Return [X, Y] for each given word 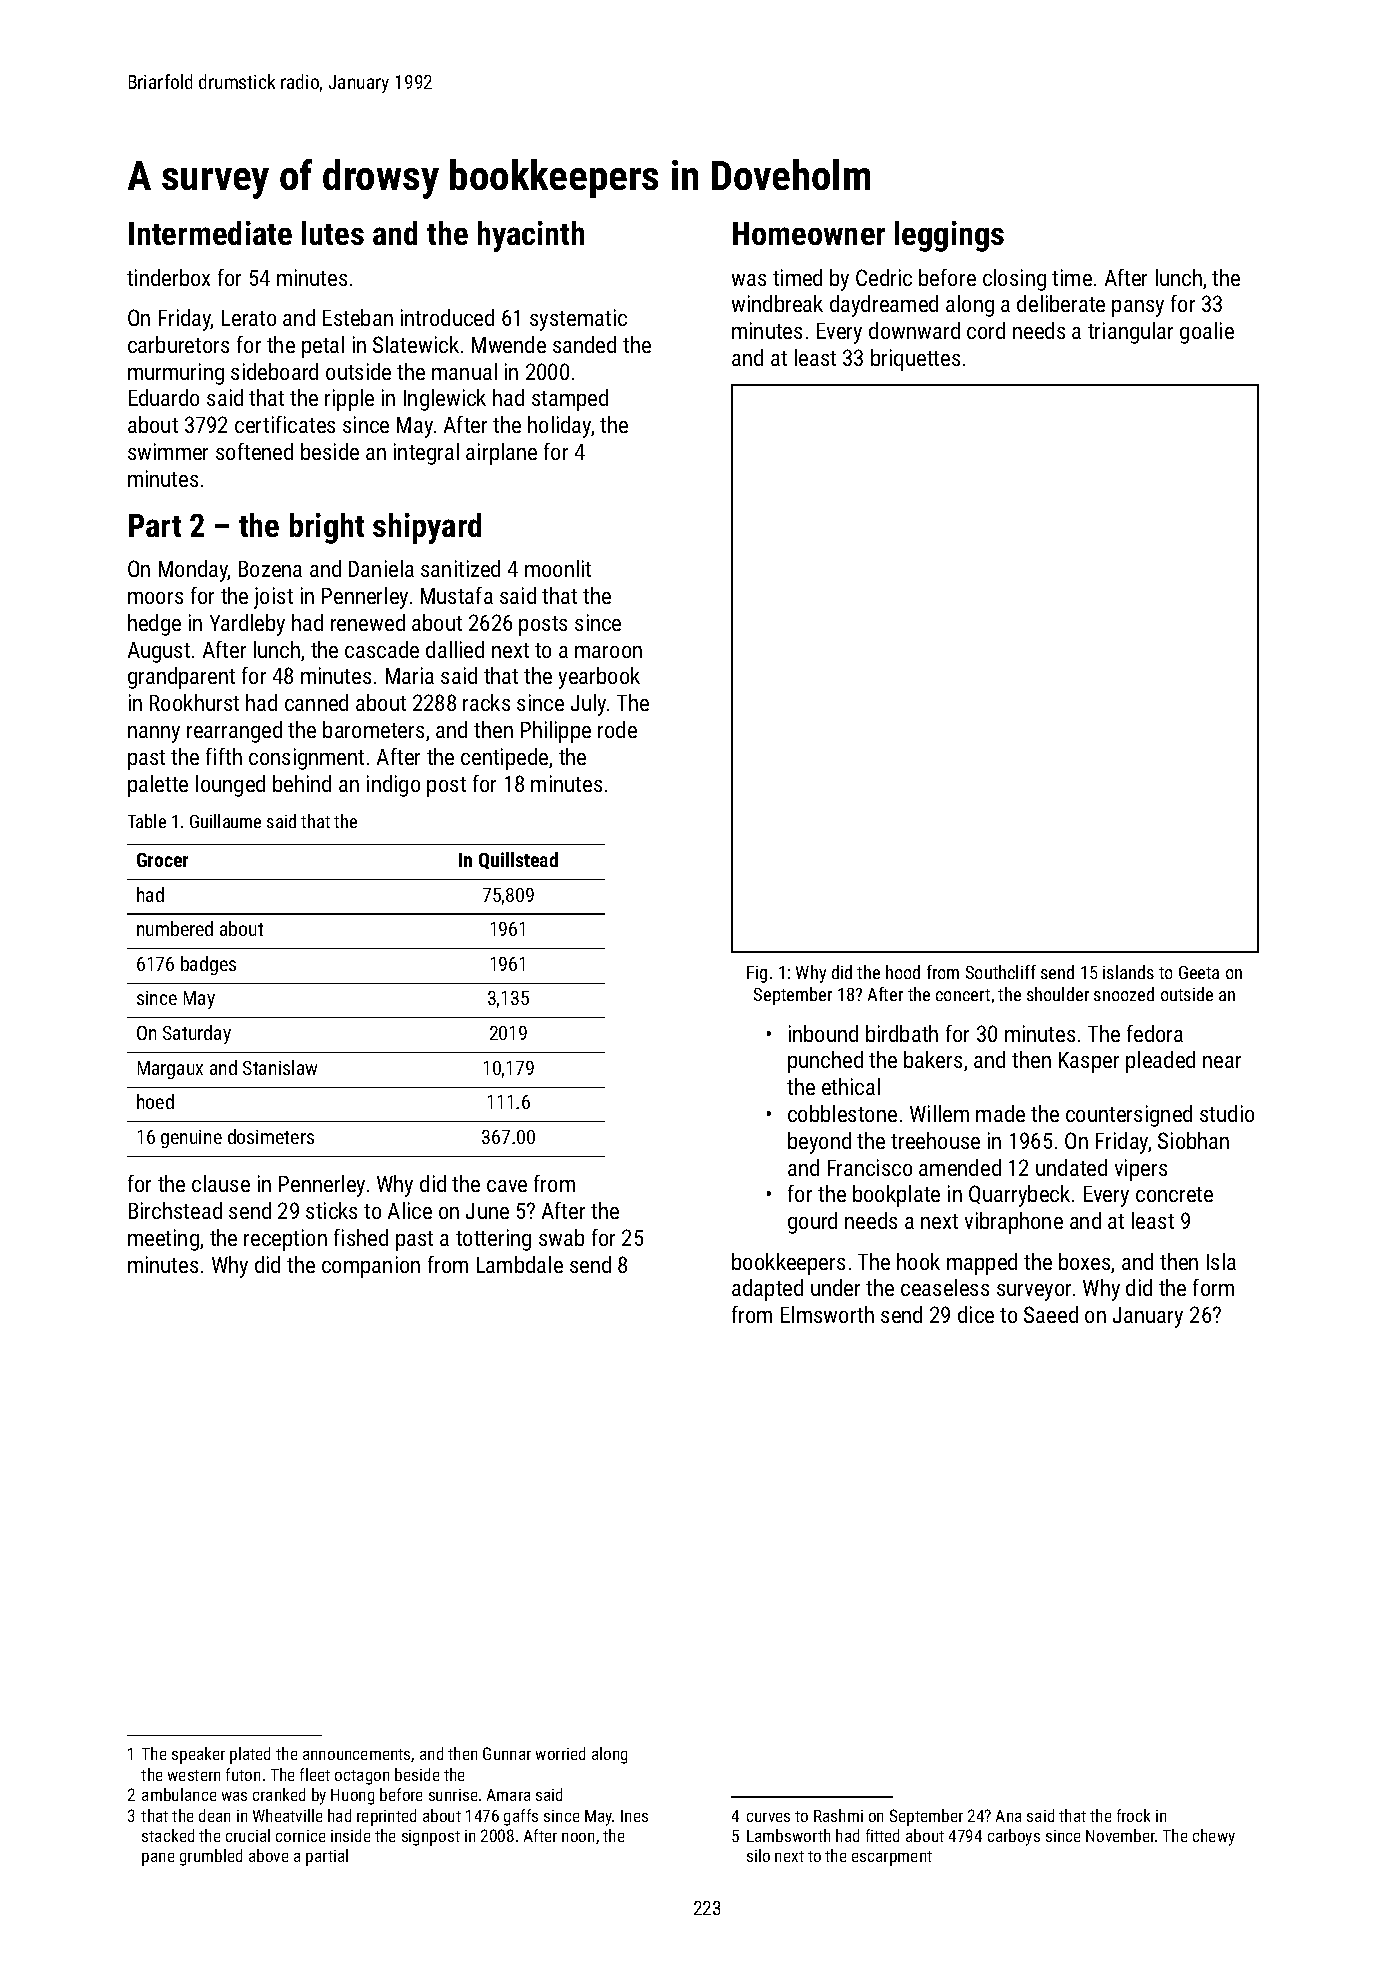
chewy [1214, 1837]
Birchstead [175, 1210]
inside [350, 1835]
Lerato [249, 318]
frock [1133, 1815]
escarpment [892, 1858]
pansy [1138, 308]
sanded [584, 344]
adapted [767, 1290]
